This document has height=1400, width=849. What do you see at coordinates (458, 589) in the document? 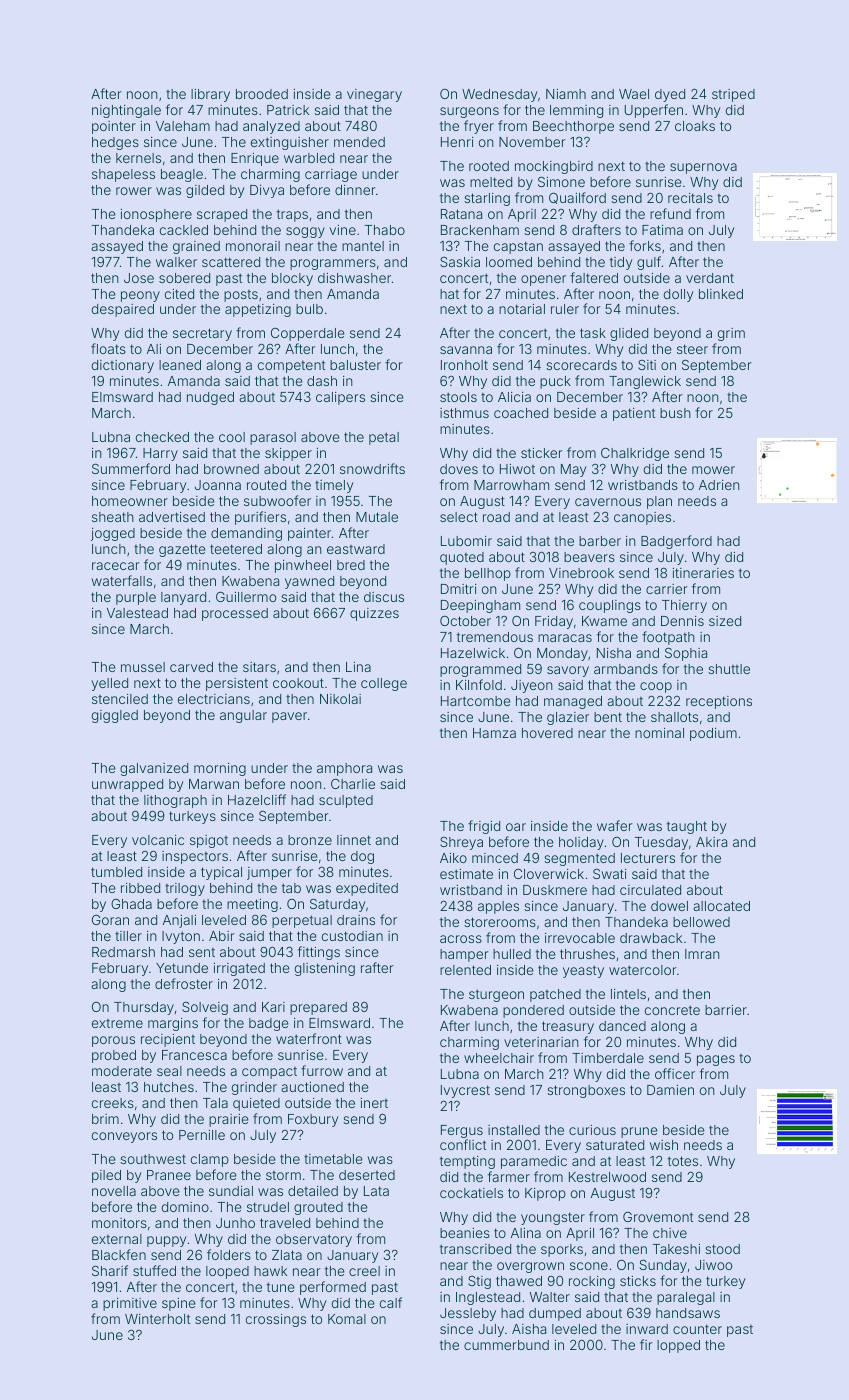
I see `Dmitri` at bounding box center [458, 589].
